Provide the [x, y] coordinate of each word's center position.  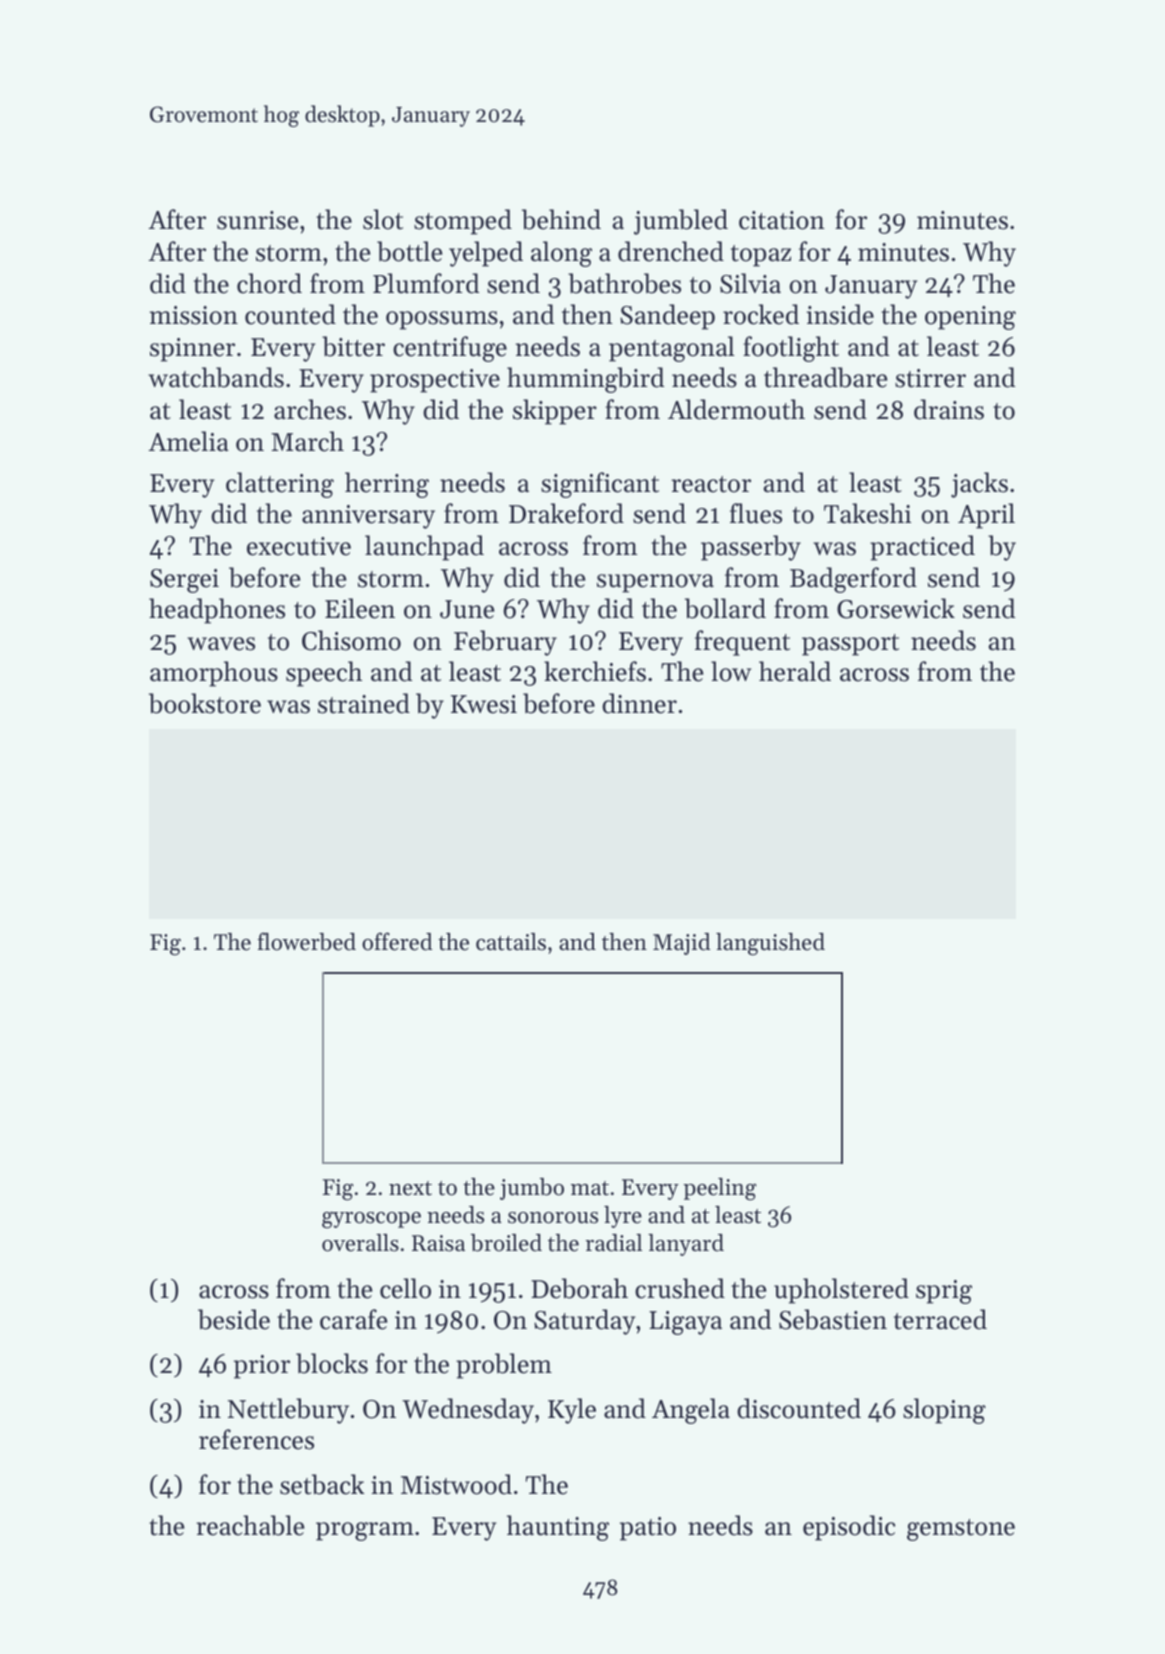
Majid [681, 944]
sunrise [258, 220]
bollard [725, 608]
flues [756, 513]
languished [770, 944]
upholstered [841, 1291]
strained [364, 703]
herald [795, 671]
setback [322, 1484]
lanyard [686, 1245]
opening [970, 318]
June [467, 609]
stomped [463, 222]
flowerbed [306, 941]
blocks [332, 1363]
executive [299, 546]
